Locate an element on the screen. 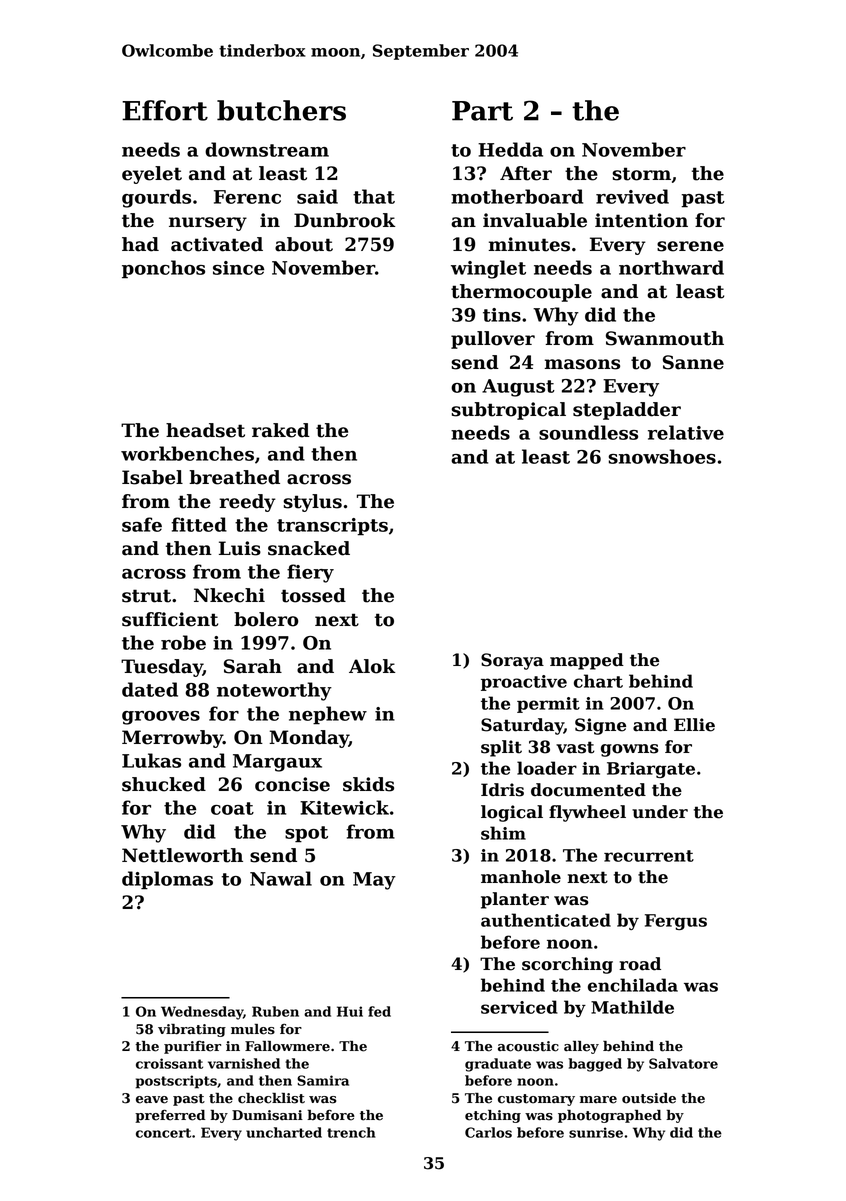 This screenshot has height=1201, width=846. breathed is located at coordinates (234, 477).
